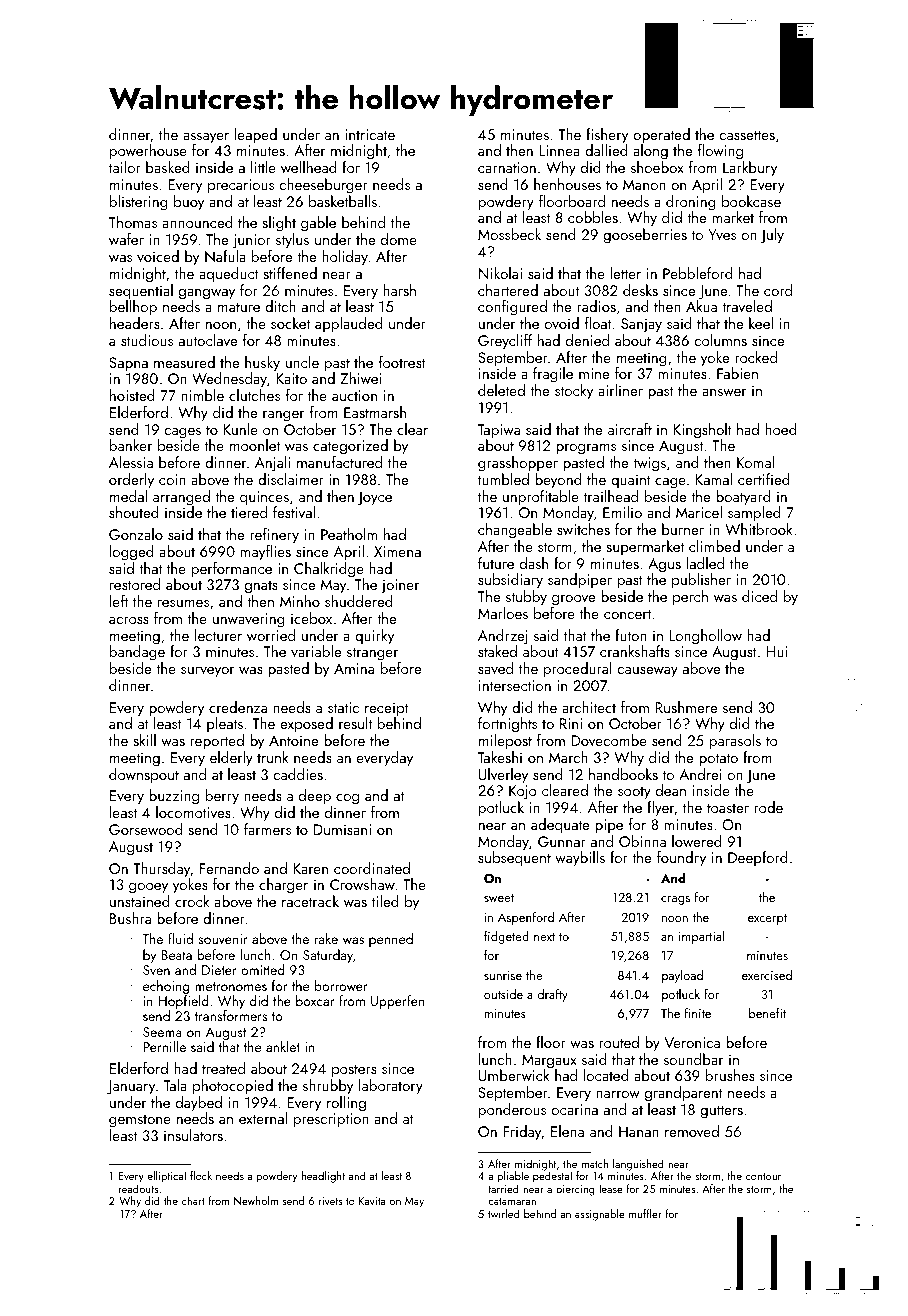 This screenshot has height=1316, width=908. Describe the element at coordinates (386, 709) in the screenshot. I see `receipt` at that location.
